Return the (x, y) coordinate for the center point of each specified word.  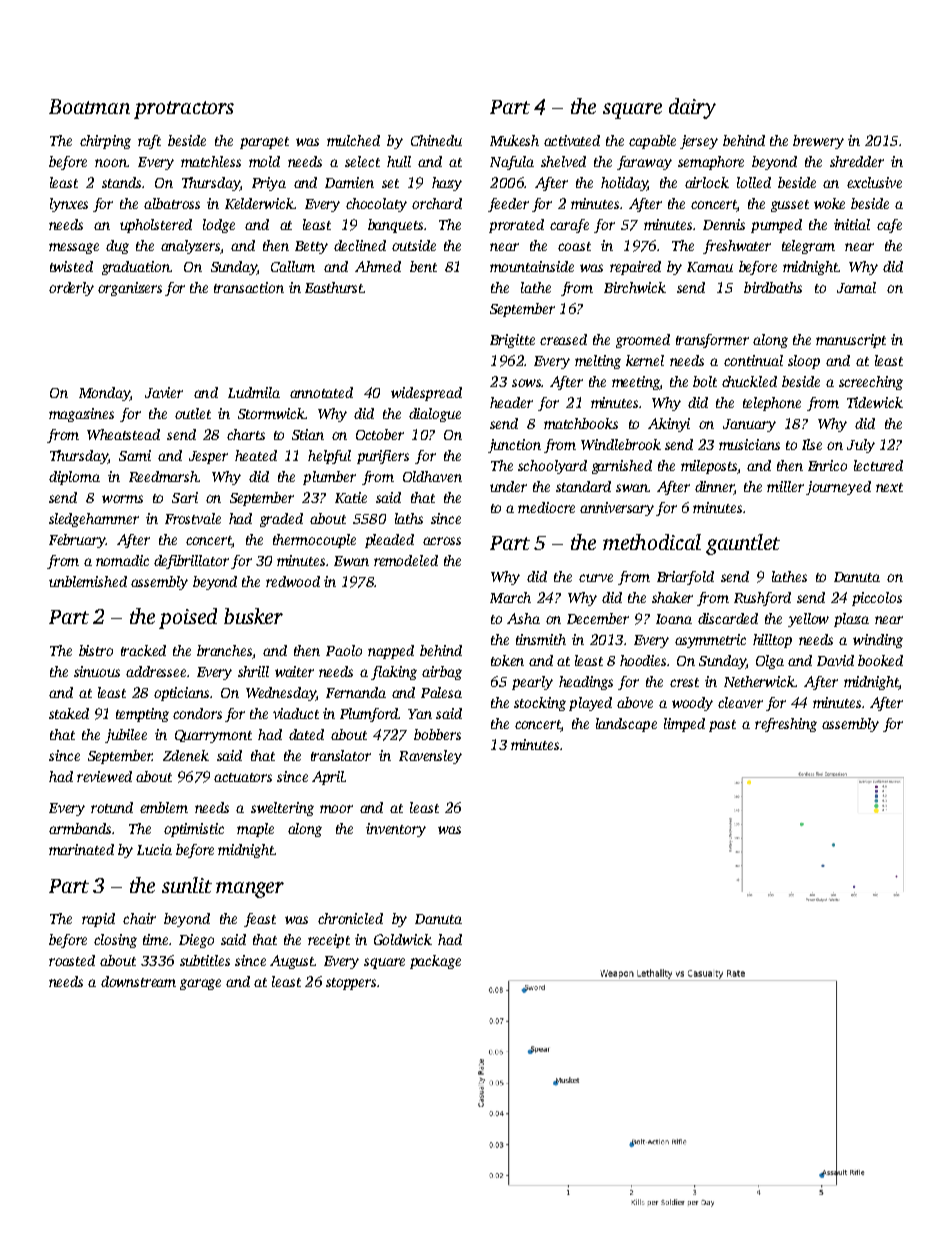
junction (514, 446)
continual (753, 360)
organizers (130, 289)
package (435, 962)
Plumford (369, 715)
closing (115, 941)
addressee (156, 671)
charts (246, 434)
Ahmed (378, 266)
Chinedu (436, 140)
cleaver (740, 702)
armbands (80, 828)
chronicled (350, 918)
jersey (699, 142)
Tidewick (875, 402)
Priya (269, 184)
